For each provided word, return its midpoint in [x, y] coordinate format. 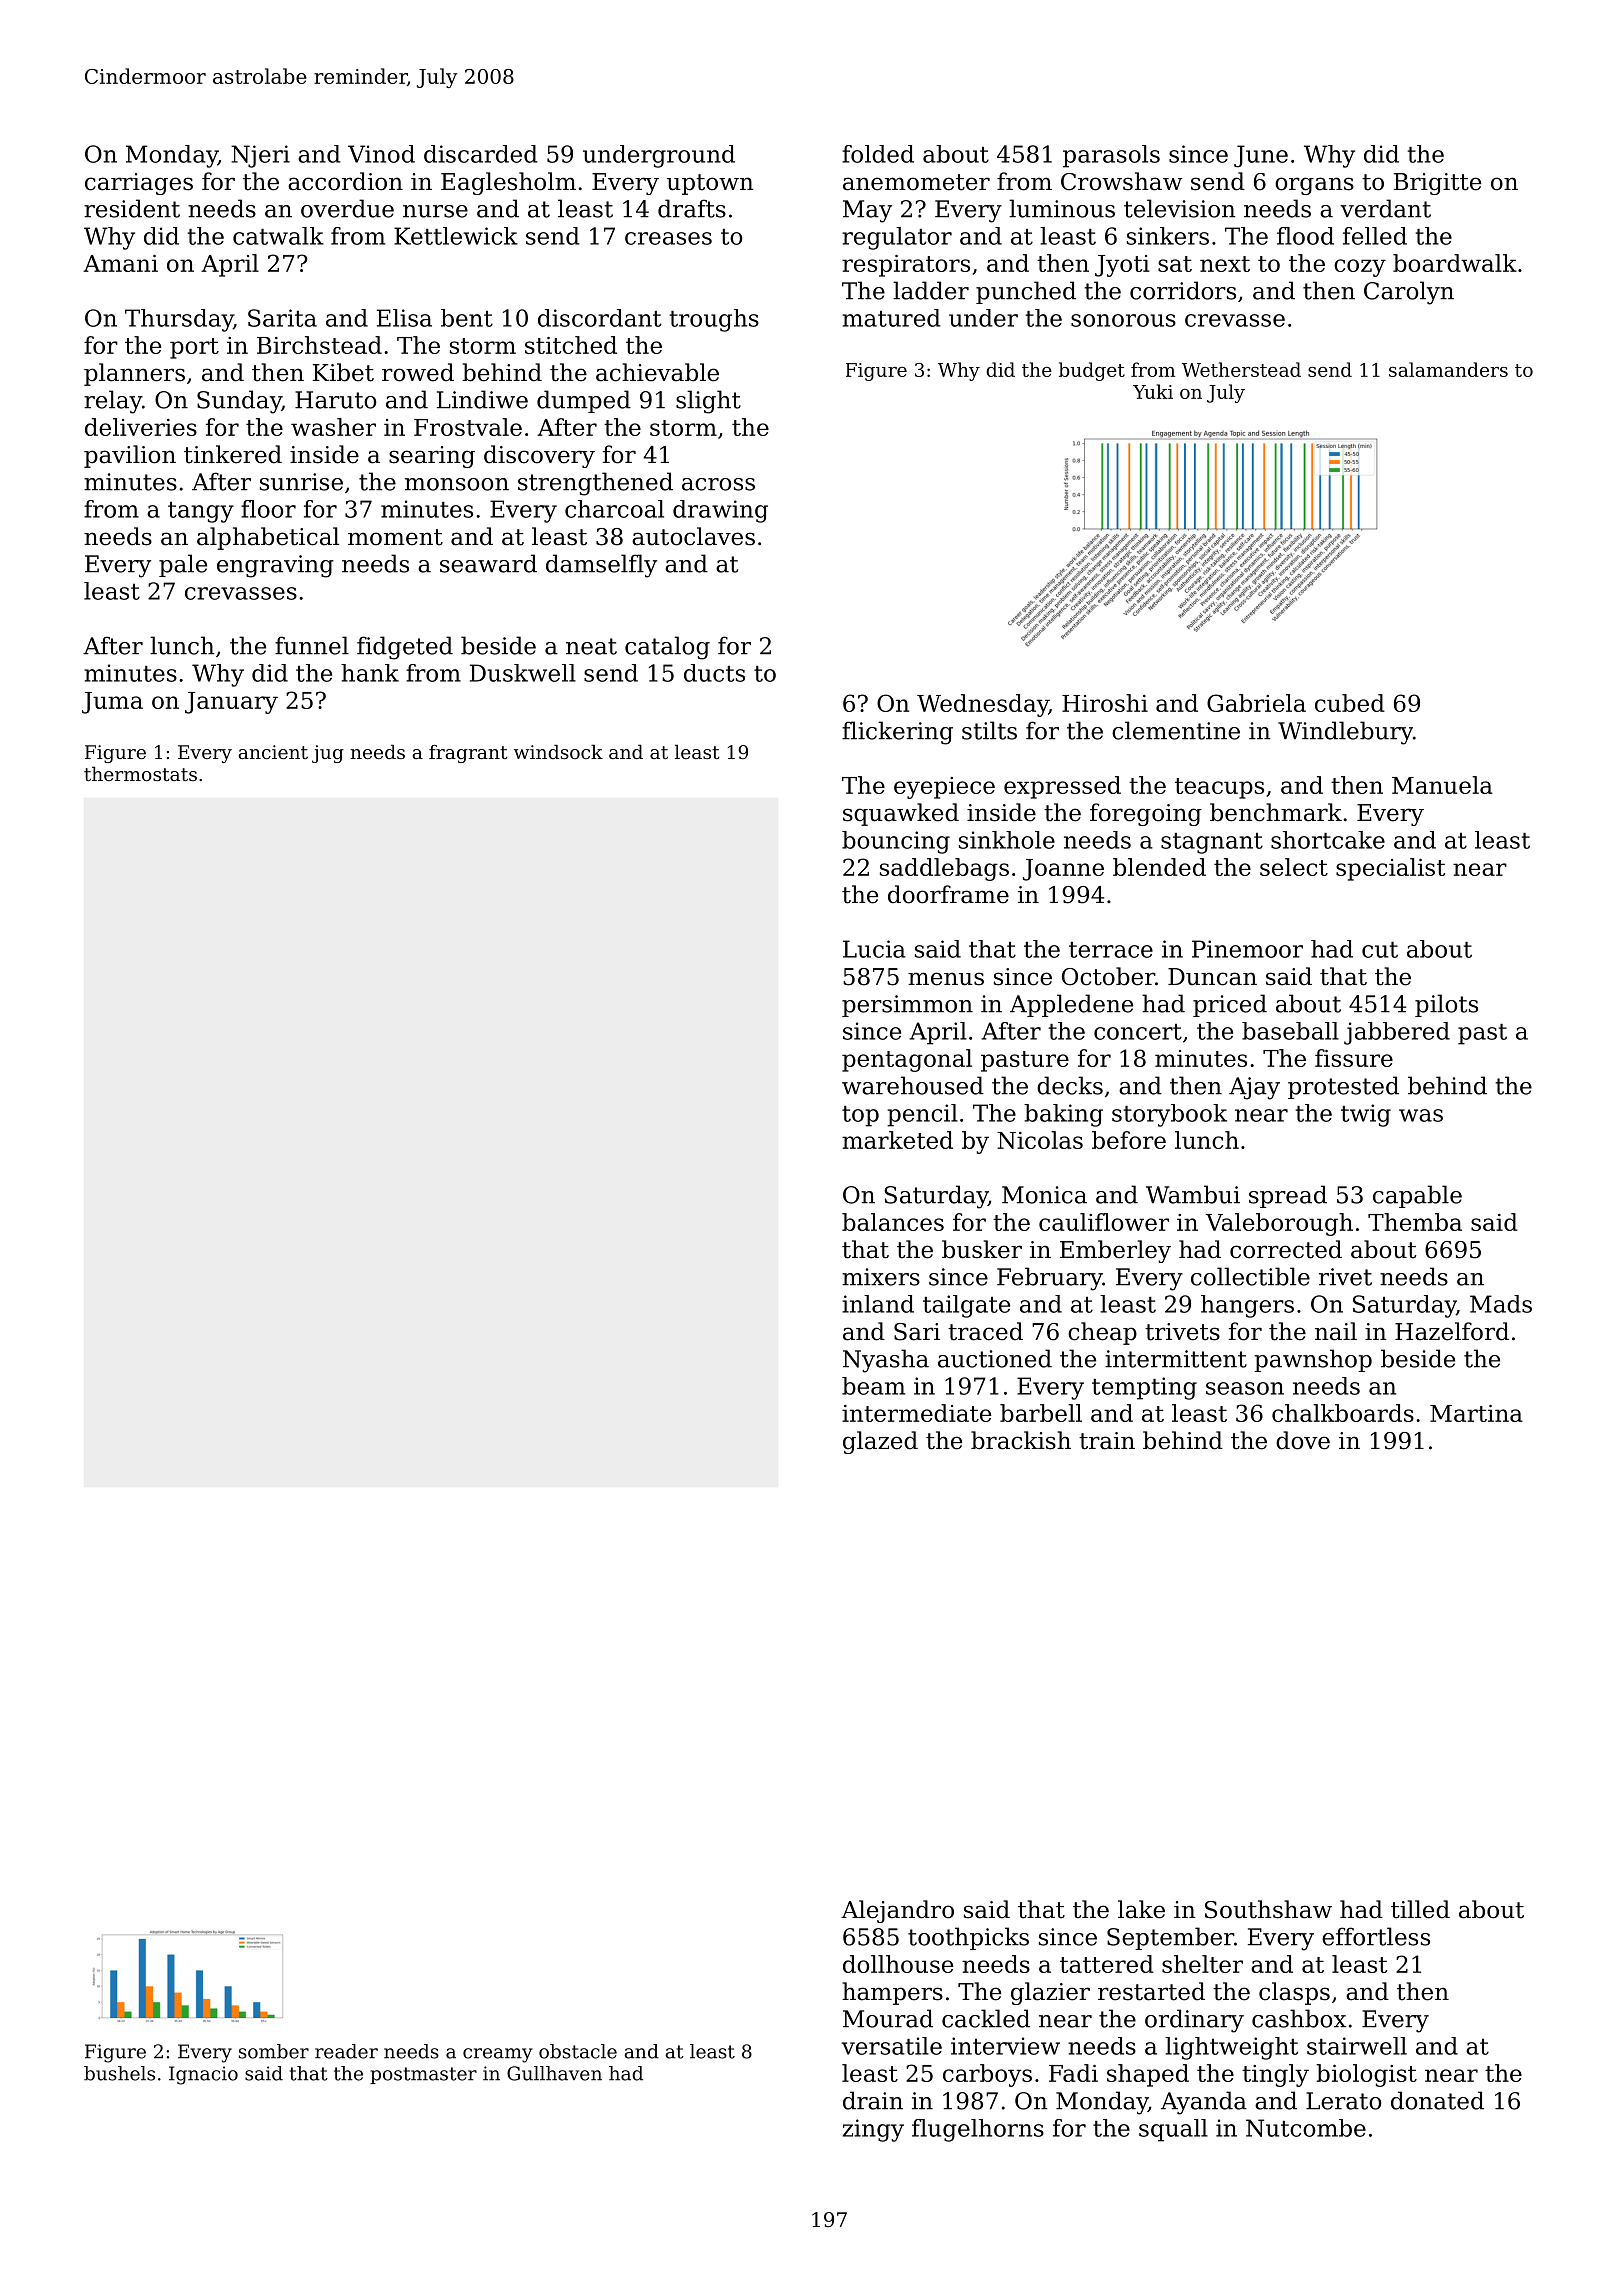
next [1225, 264]
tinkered [233, 454]
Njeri [260, 156]
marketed [897, 1140]
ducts [714, 673]
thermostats [140, 773]
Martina [1476, 1413]
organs [1314, 186]
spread [1288, 1196]
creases [668, 238]
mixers [881, 1277]
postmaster [423, 2075]
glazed [880, 1442]
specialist [1390, 869]
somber [274, 2051]
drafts [692, 208]
